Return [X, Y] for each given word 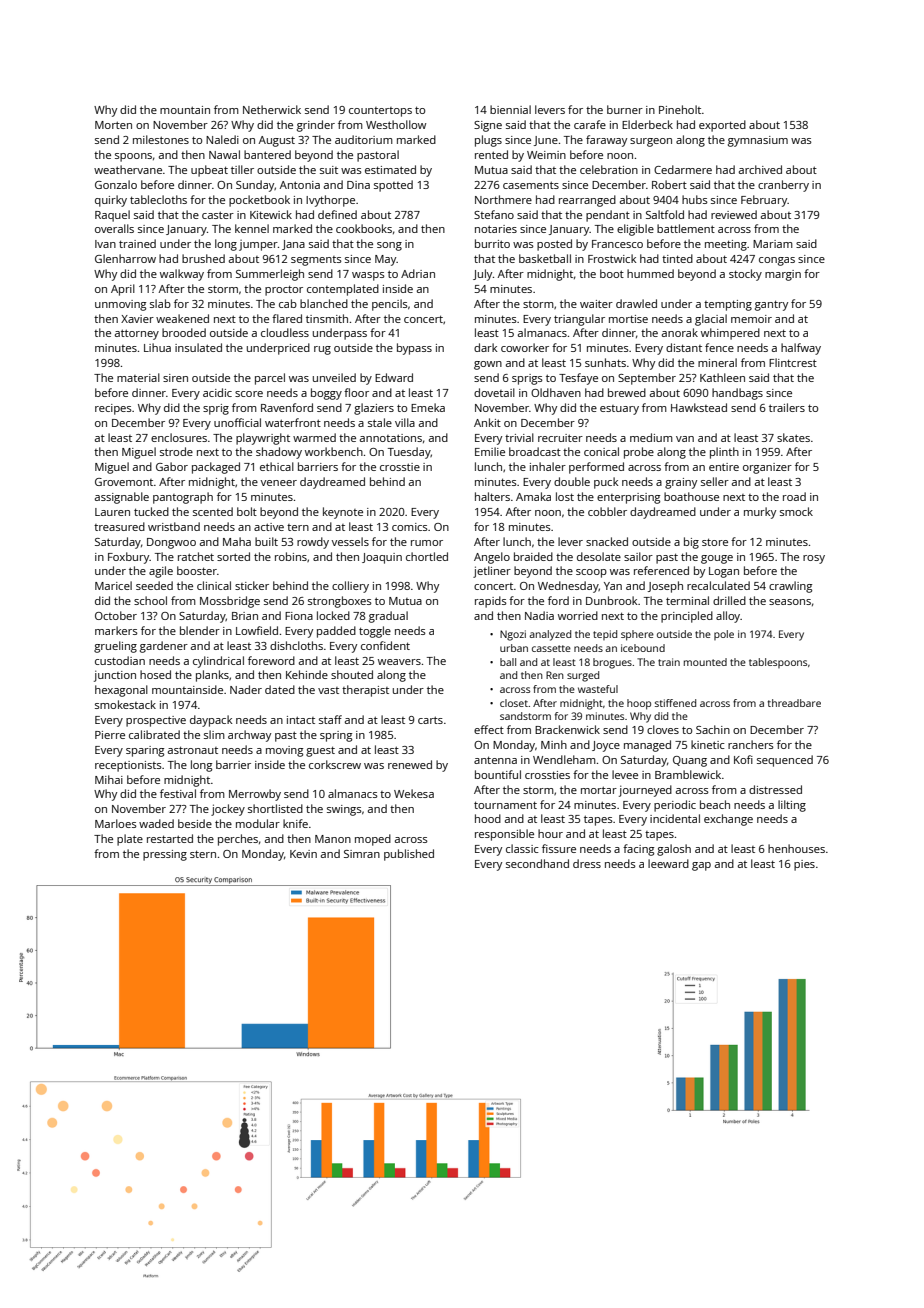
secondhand [537, 863]
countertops [380, 112]
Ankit [487, 422]
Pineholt [680, 109]
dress [587, 863]
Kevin [303, 854]
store [715, 542]
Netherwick [272, 109]
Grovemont [124, 482]
